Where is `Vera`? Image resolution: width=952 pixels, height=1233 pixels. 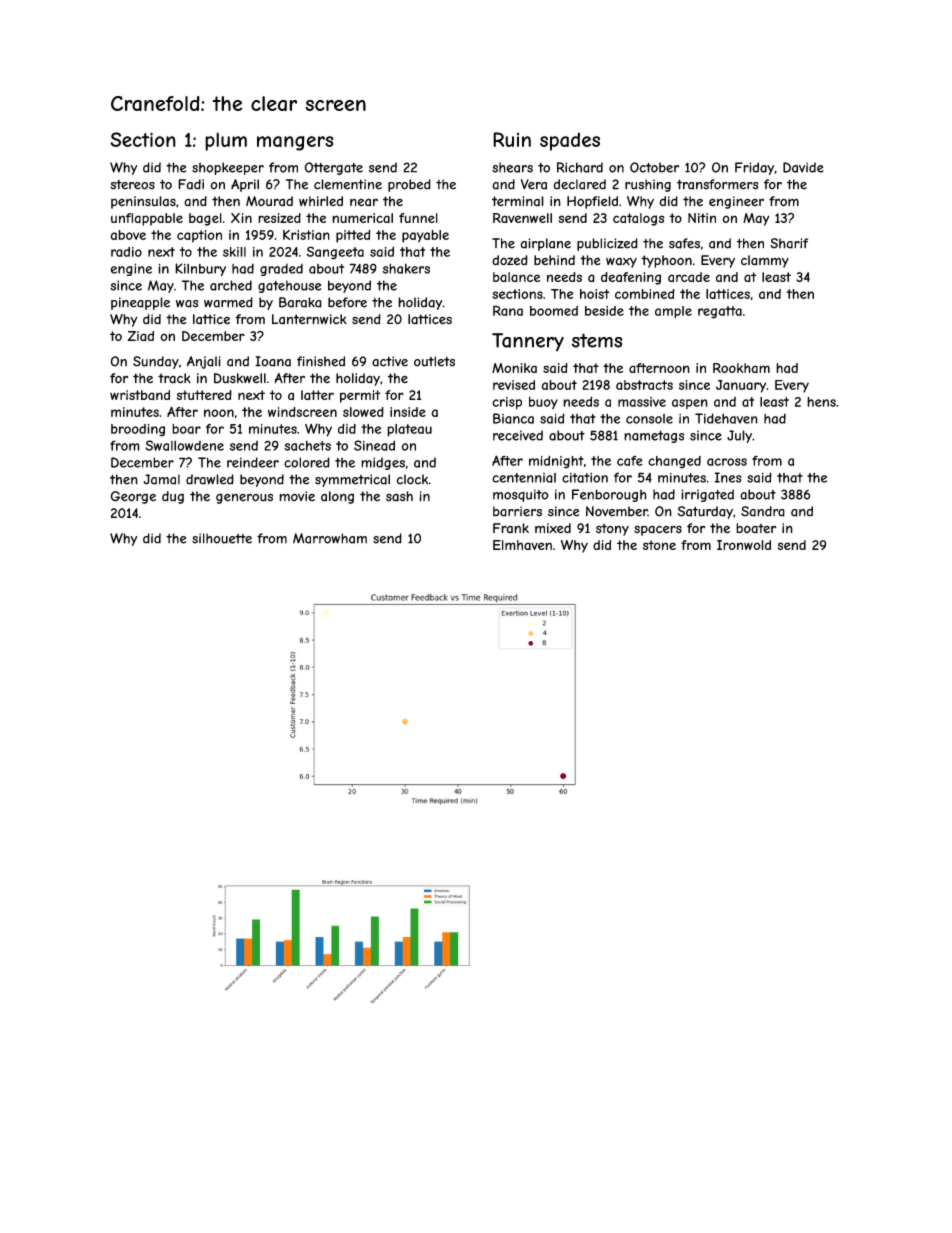 Vera is located at coordinates (534, 184).
